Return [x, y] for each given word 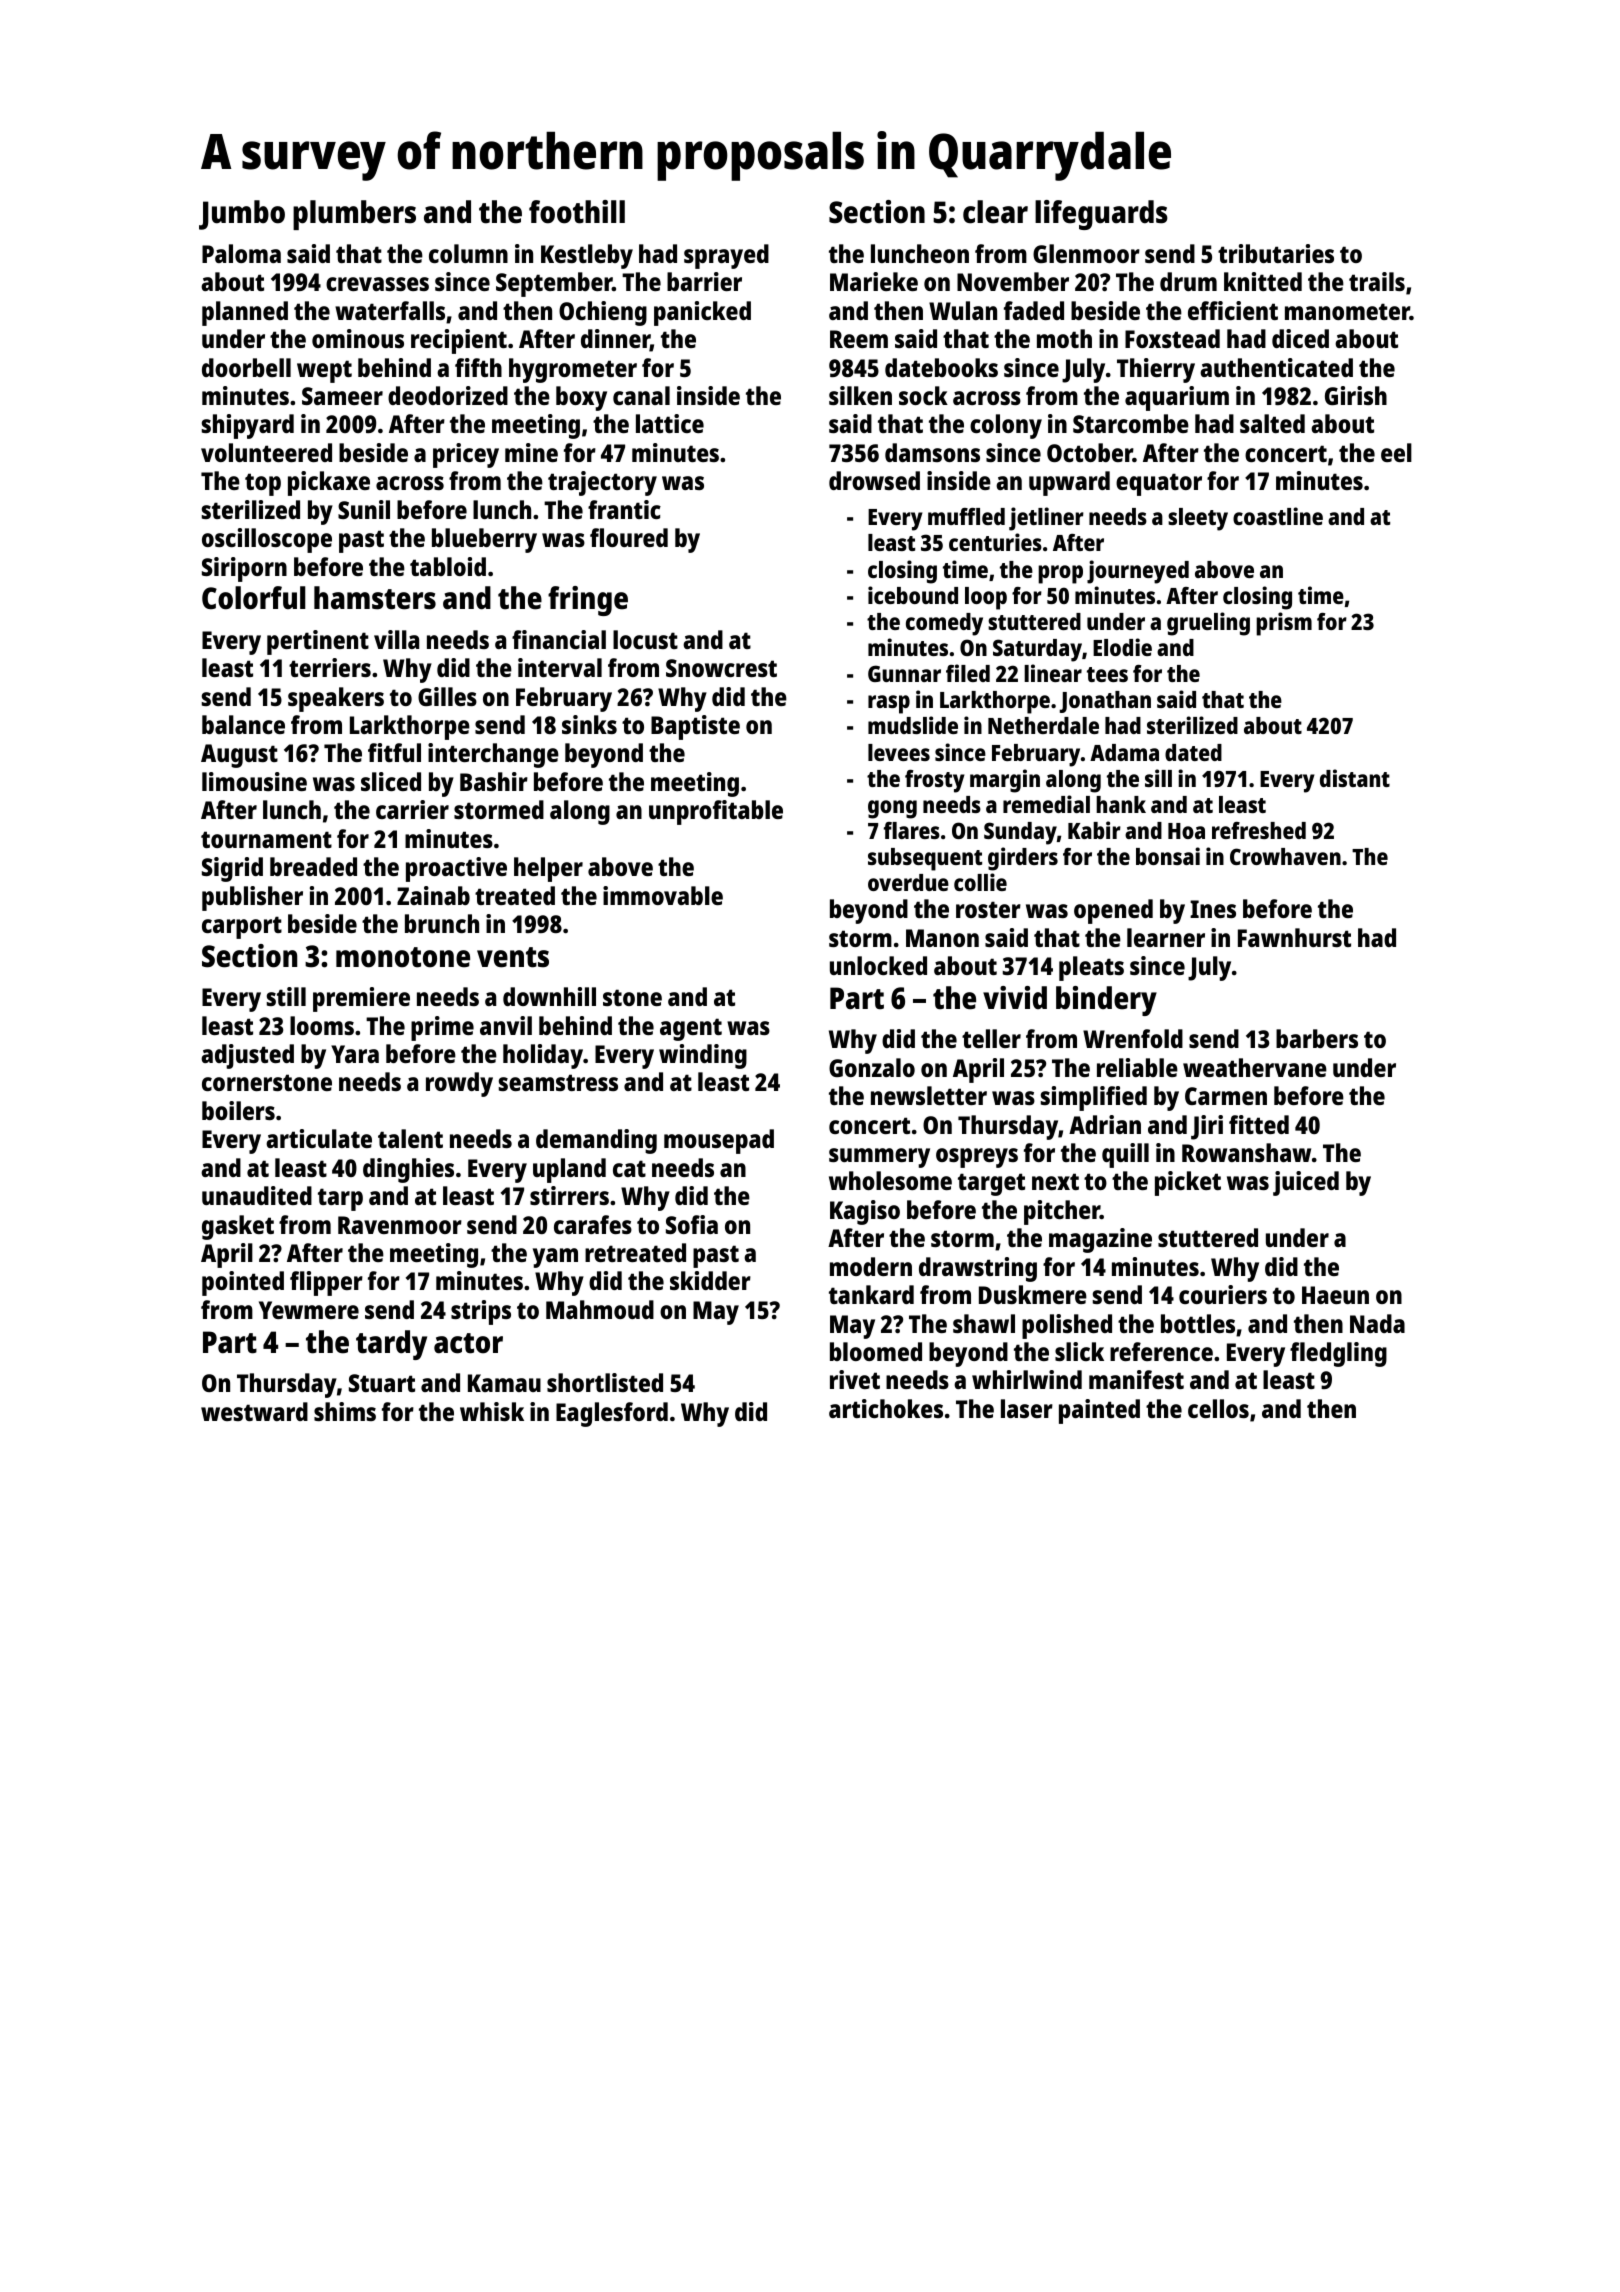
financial [559, 639]
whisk [492, 1411]
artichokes [886, 1408]
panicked [702, 313]
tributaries [1276, 253]
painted [1099, 1411]
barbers [1317, 1038]
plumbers [354, 215]
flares [912, 830]
